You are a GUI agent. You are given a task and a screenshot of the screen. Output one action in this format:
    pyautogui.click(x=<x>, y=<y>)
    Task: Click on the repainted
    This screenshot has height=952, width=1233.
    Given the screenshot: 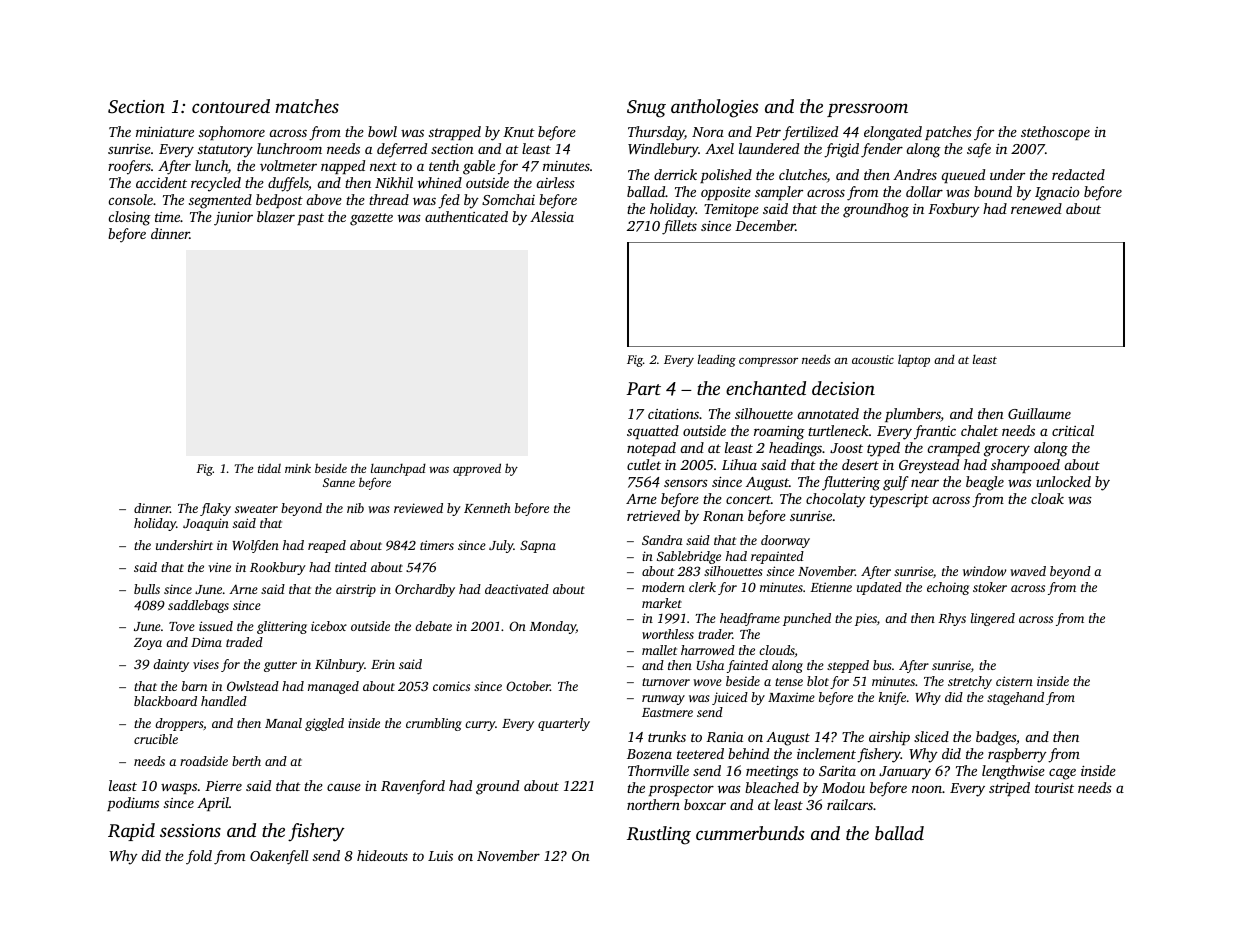 What is the action you would take?
    pyautogui.click(x=777, y=557)
